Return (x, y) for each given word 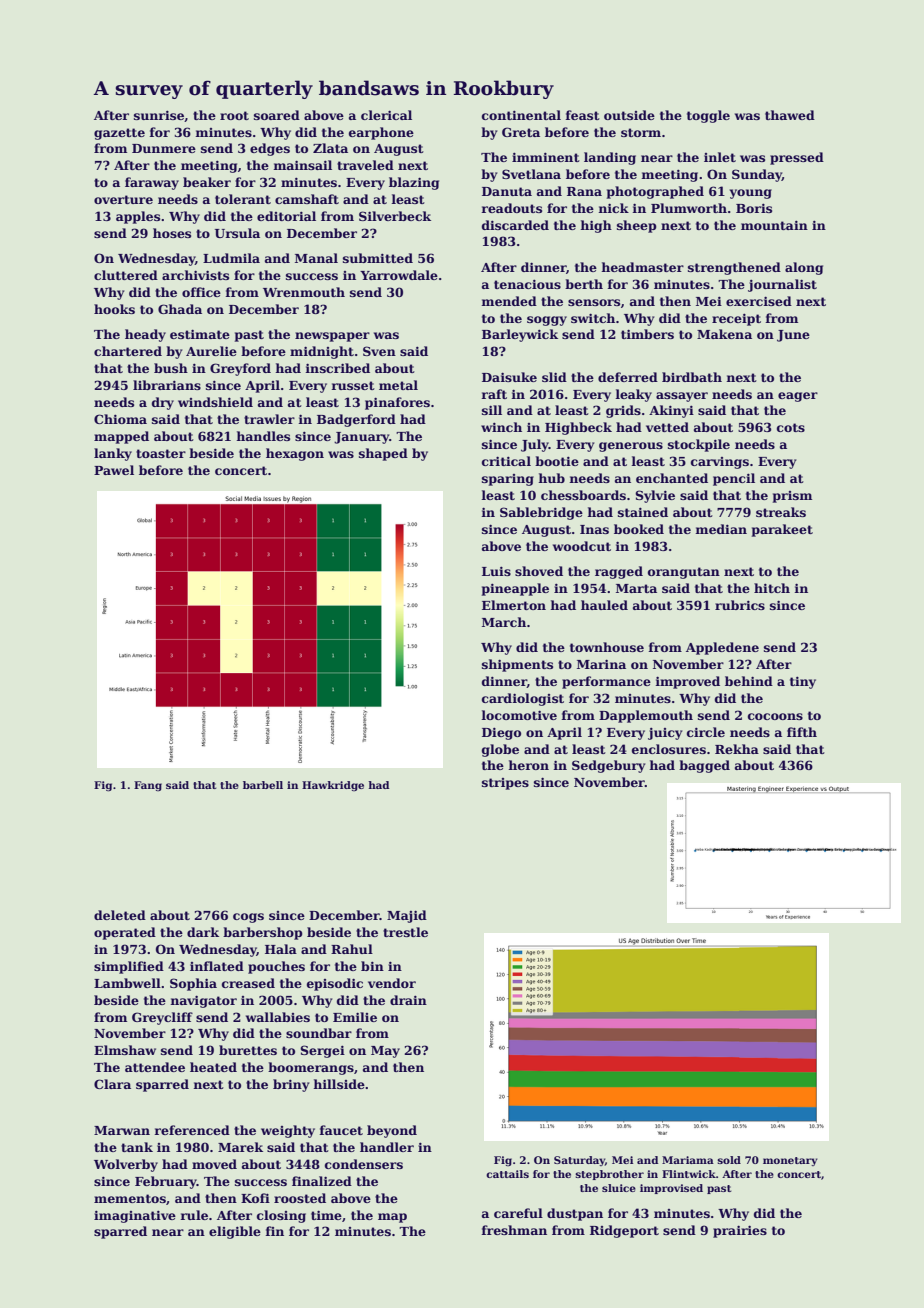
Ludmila (231, 258)
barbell (263, 785)
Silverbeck (395, 216)
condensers (364, 1164)
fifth (802, 732)
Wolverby (126, 1165)
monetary (790, 1161)
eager (798, 397)
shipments (517, 665)
